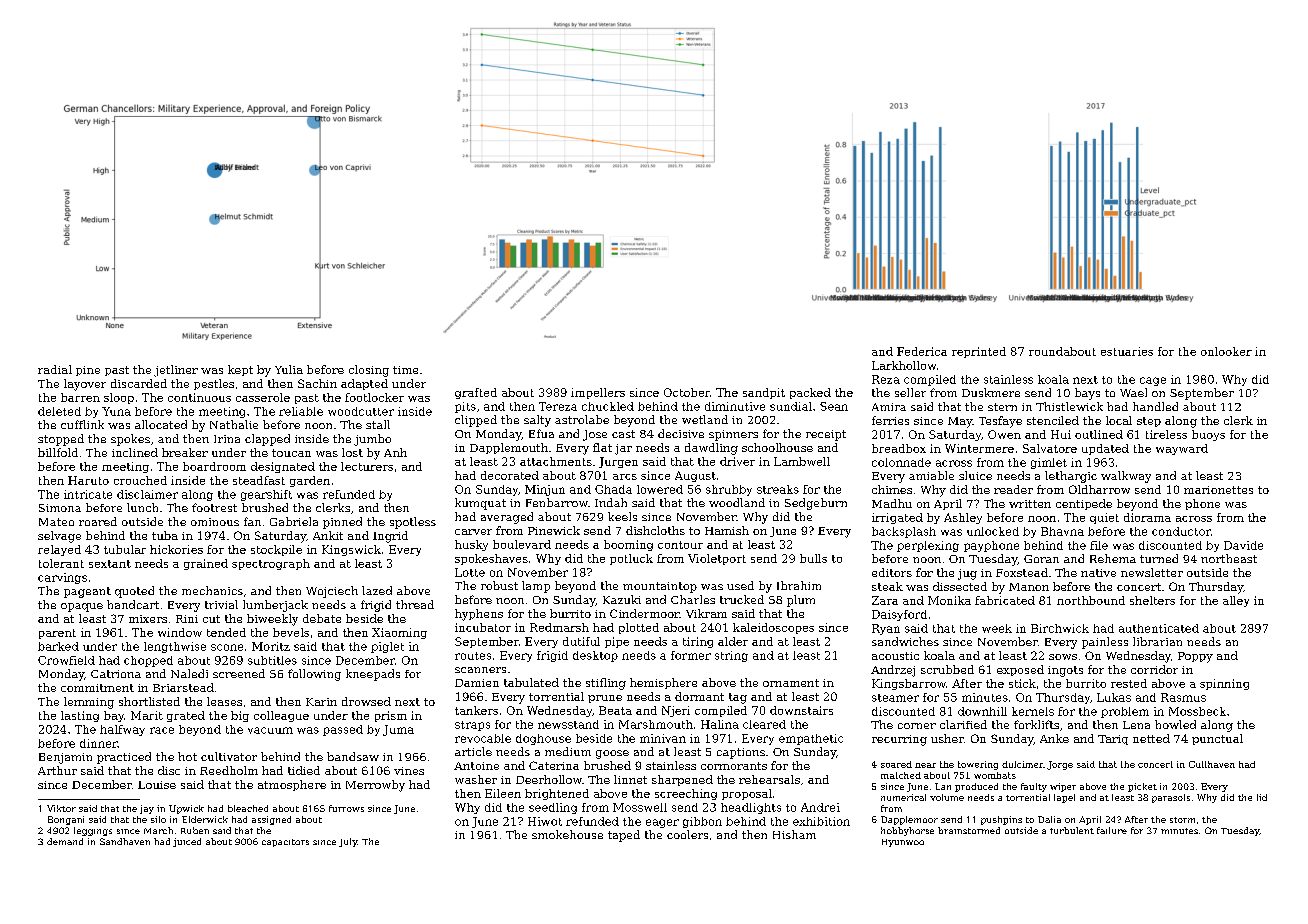  What do you see at coordinates (598, 393) in the screenshot?
I see `impellers` at bounding box center [598, 393].
